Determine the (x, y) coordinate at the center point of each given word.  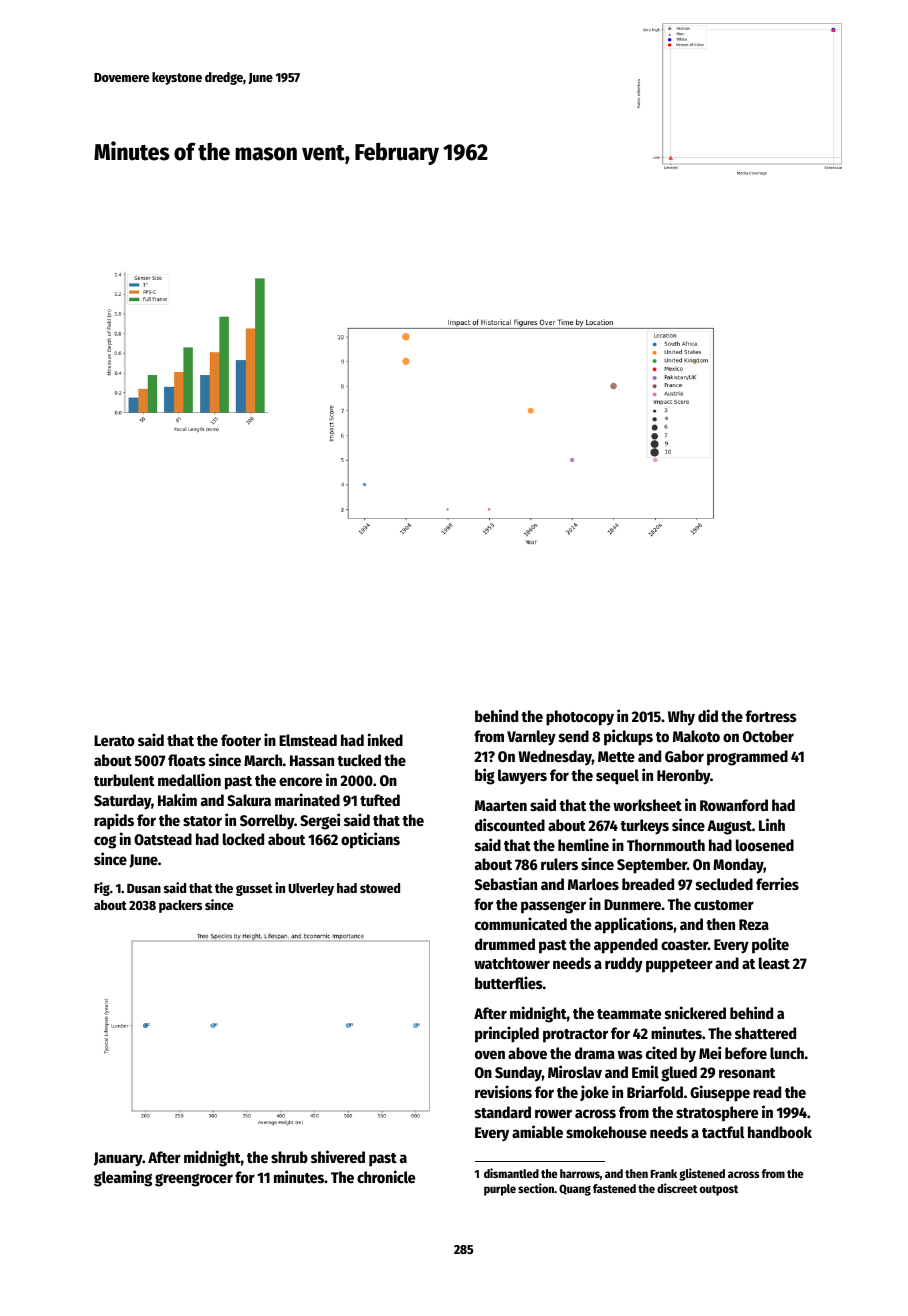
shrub (289, 1157)
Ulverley (311, 889)
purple (500, 1190)
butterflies (509, 982)
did (708, 715)
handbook (780, 1132)
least (774, 963)
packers (180, 906)
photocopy (580, 718)
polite (770, 945)
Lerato (114, 740)
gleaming (123, 1178)
